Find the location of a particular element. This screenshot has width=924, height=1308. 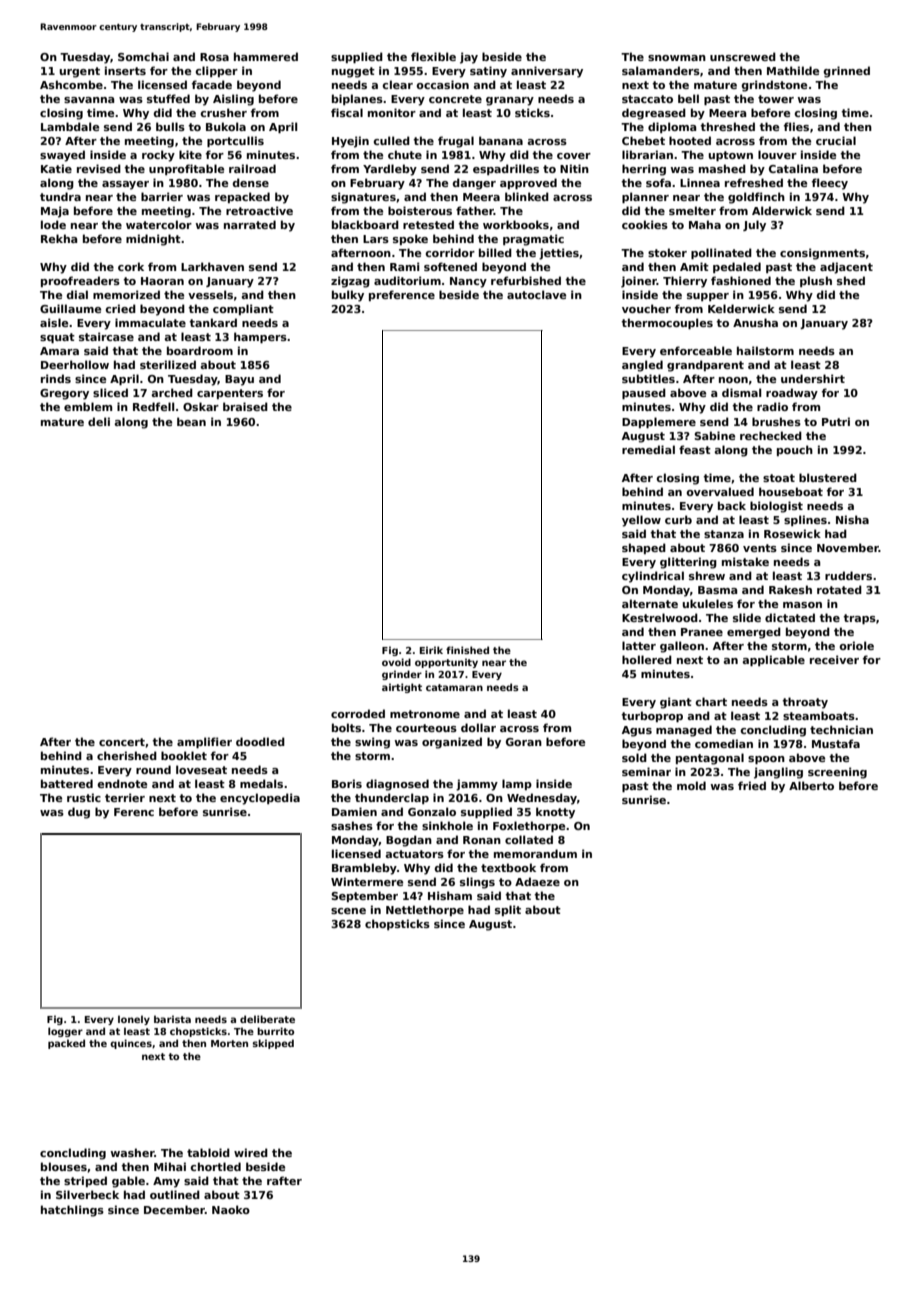

Kestrelwood is located at coordinates (660, 617).
